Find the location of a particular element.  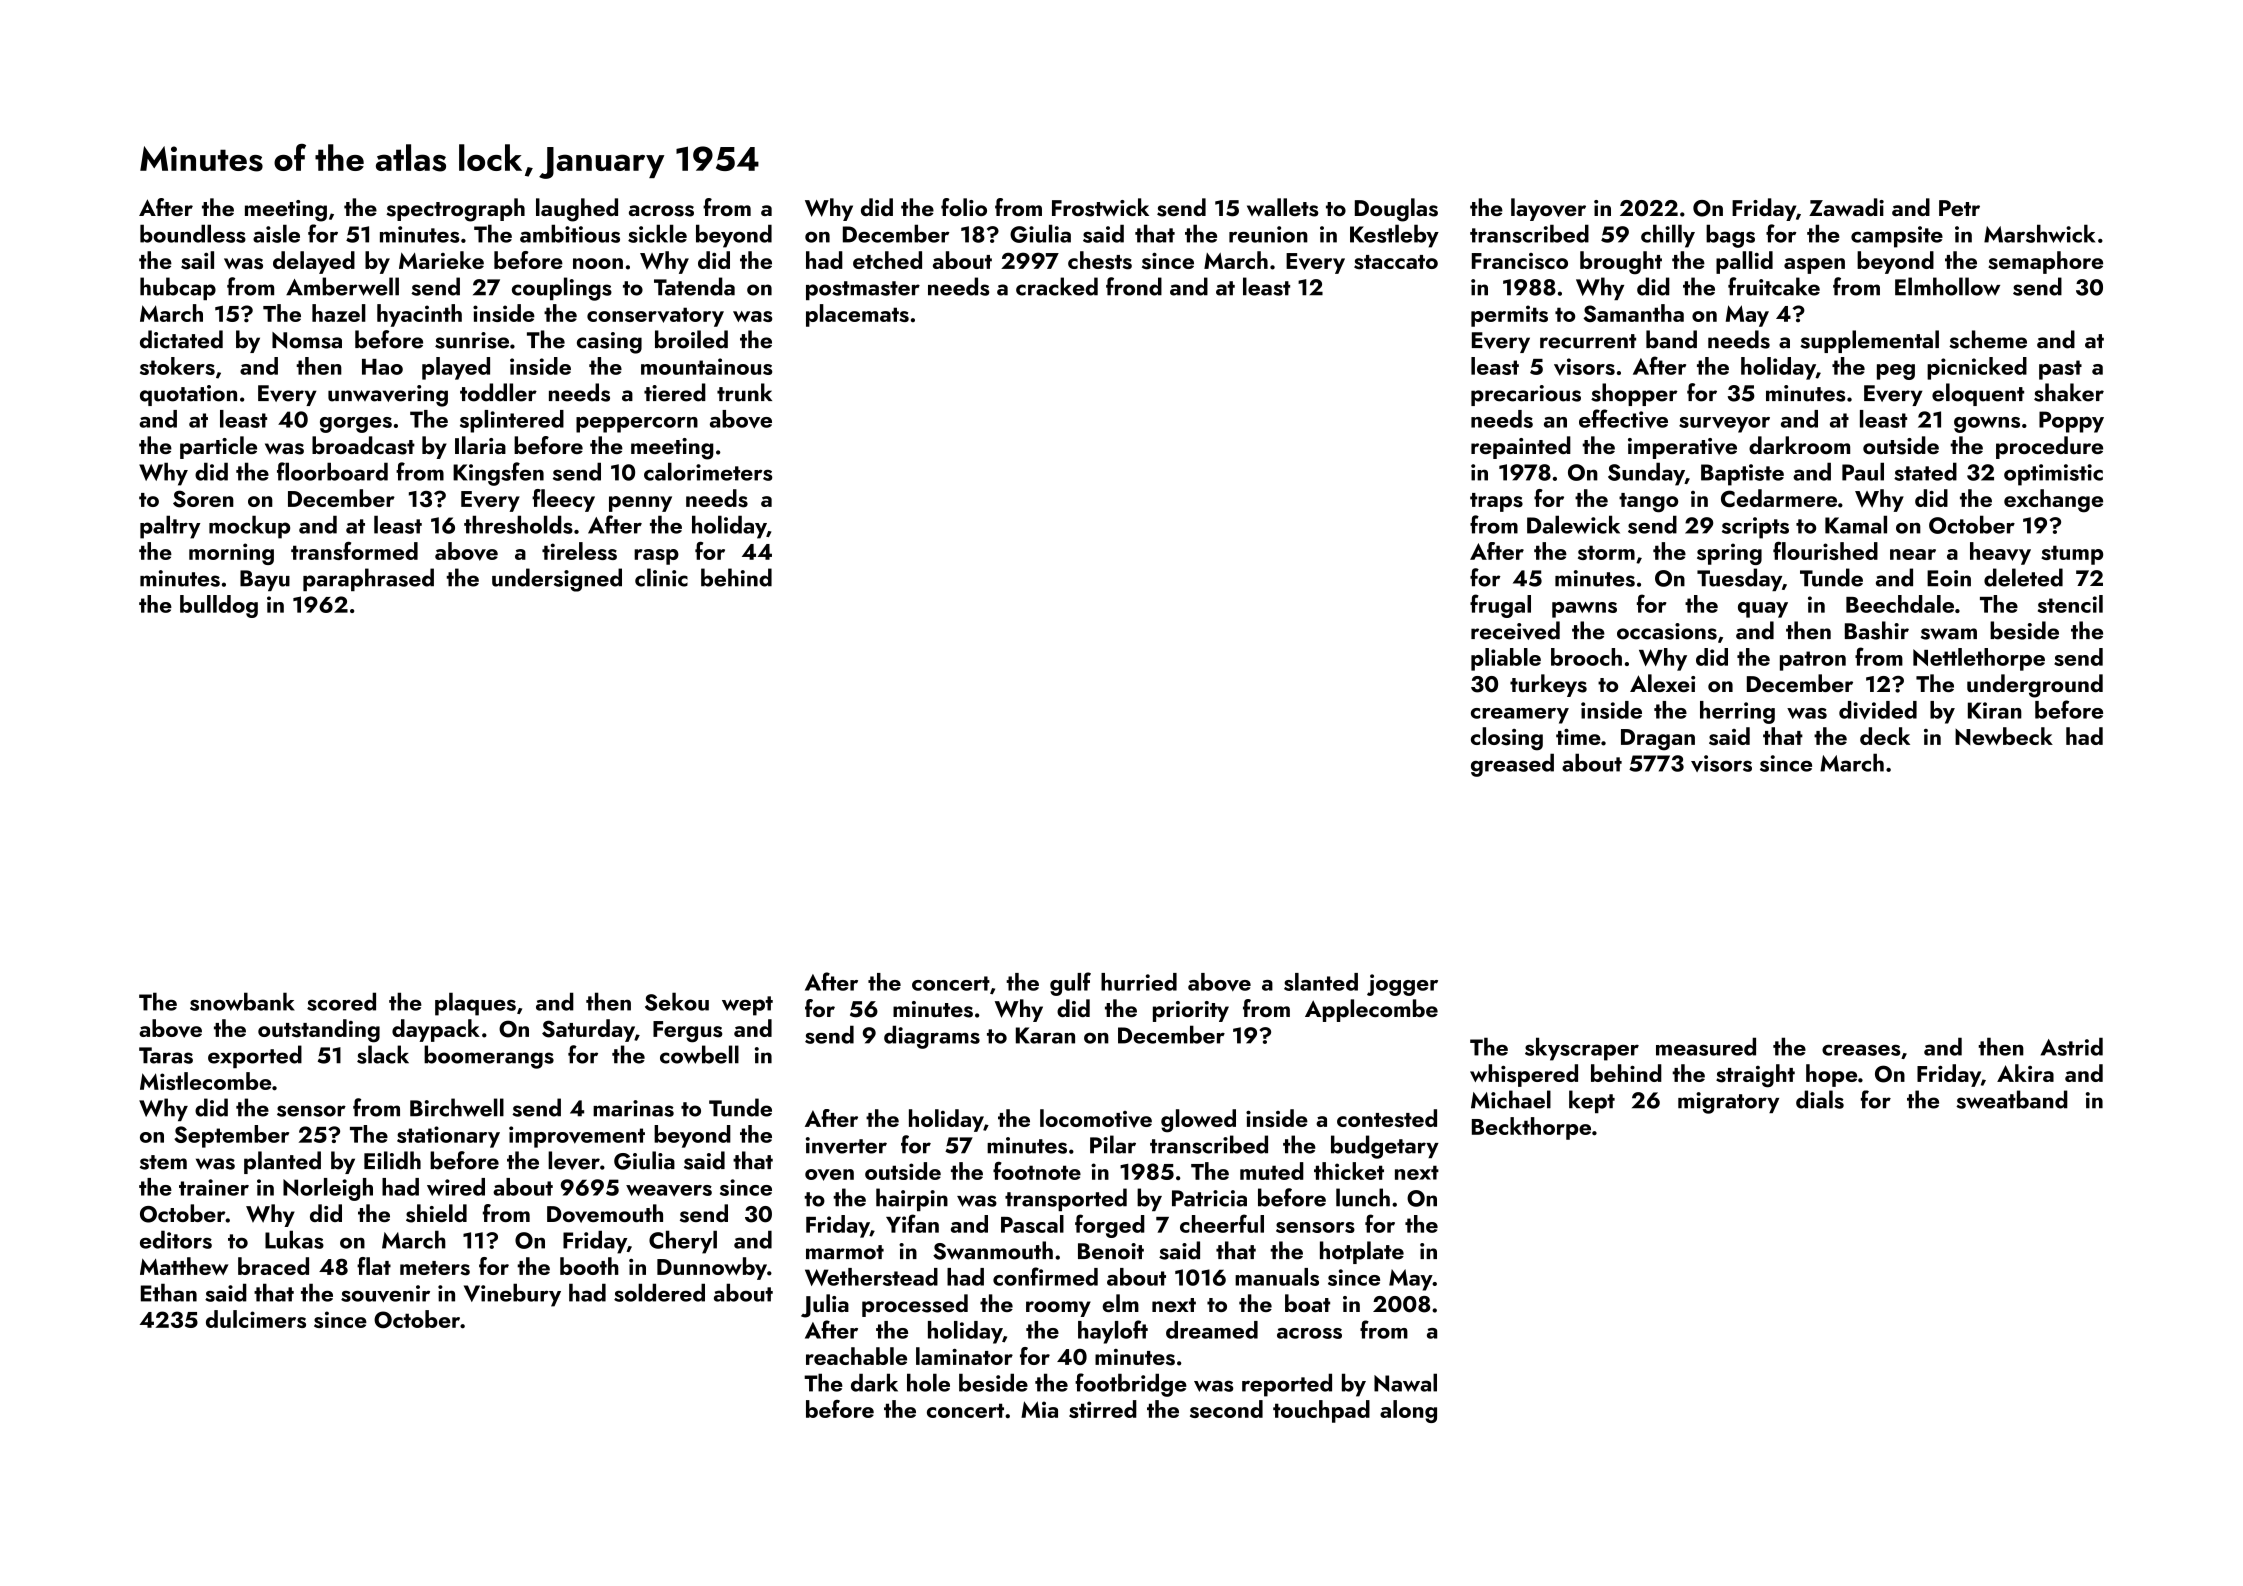

Ethan is located at coordinates (169, 1292).
